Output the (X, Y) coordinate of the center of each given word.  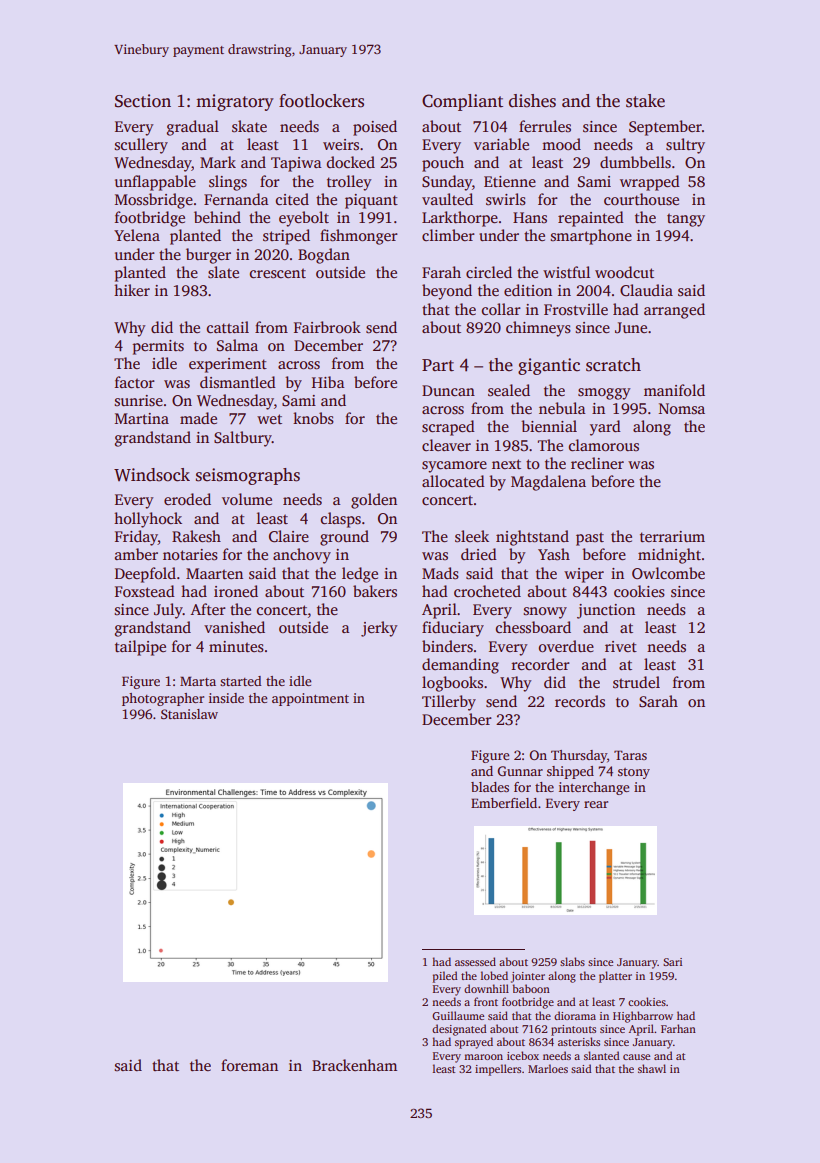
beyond (447, 292)
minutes (236, 647)
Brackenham (354, 1065)
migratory (235, 102)
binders (447, 646)
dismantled (238, 382)
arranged (674, 311)
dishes (532, 101)
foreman (249, 1065)
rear (596, 804)
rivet (621, 646)
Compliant (462, 102)
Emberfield (504, 803)
